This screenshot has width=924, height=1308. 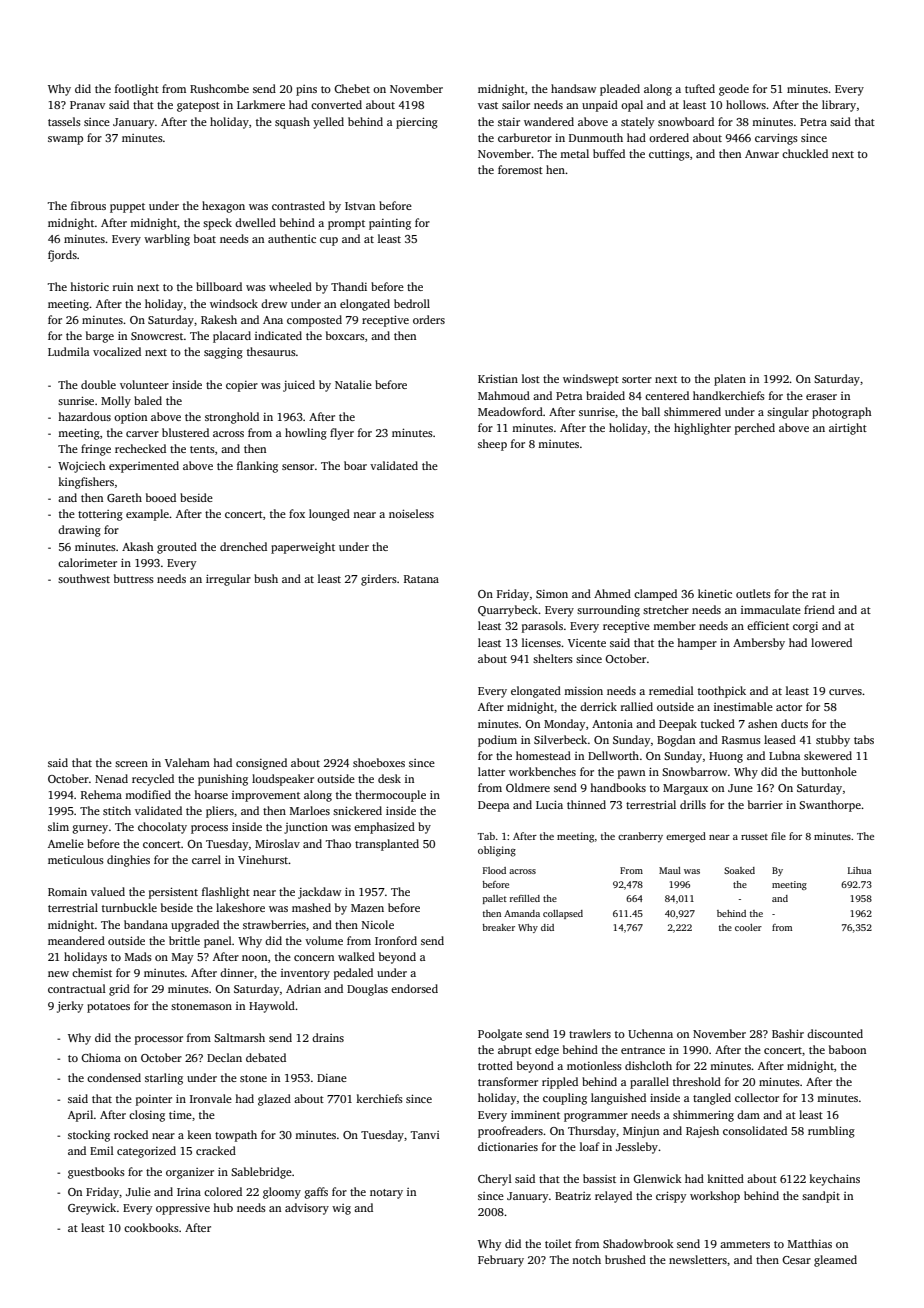 What do you see at coordinates (254, 958) in the screenshot?
I see `noon` at bounding box center [254, 958].
